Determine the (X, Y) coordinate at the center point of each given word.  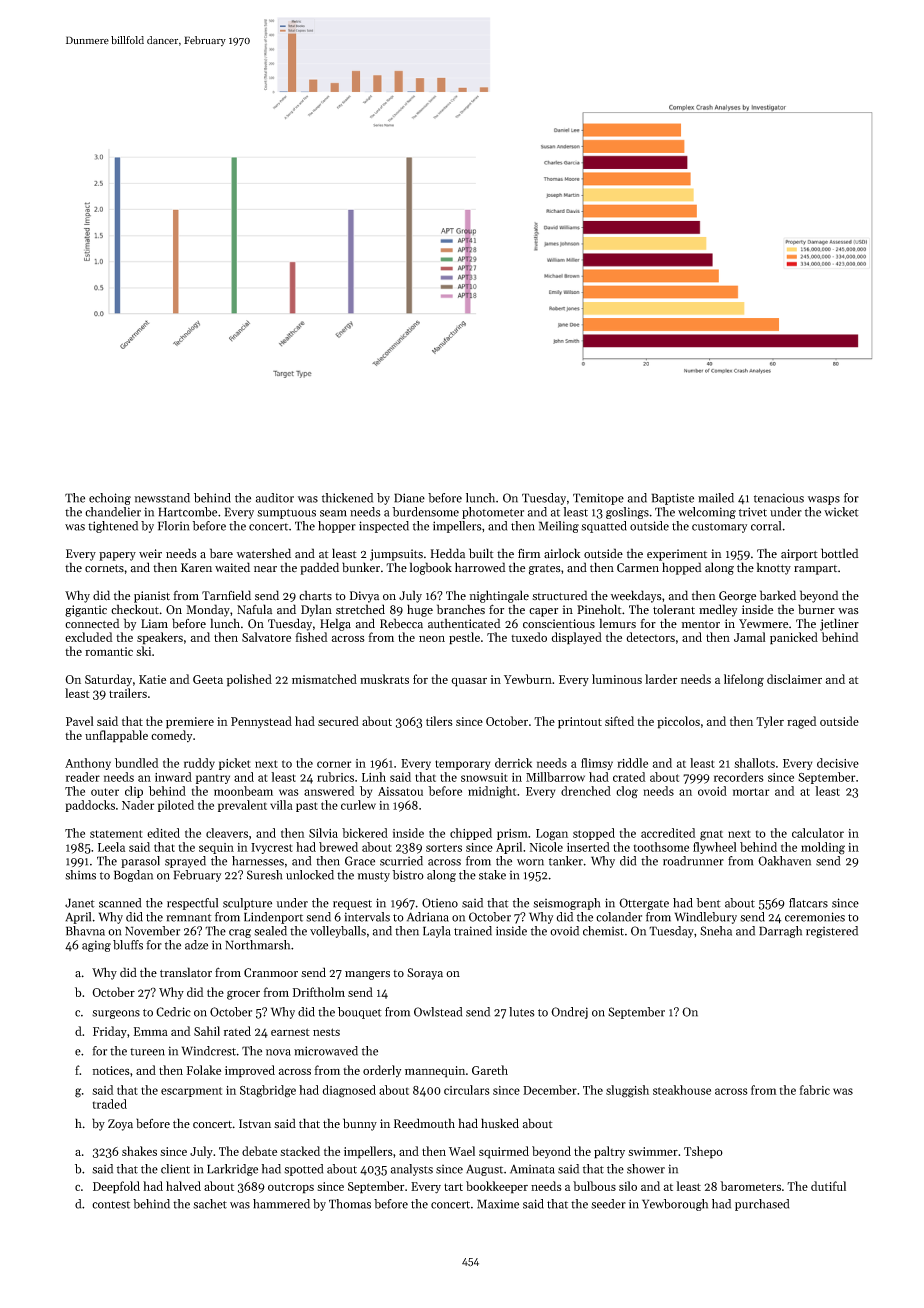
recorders (738, 777)
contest (111, 1205)
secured (338, 721)
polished (249, 680)
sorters (444, 848)
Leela (111, 847)
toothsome (661, 847)
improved (250, 1071)
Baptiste (672, 499)
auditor (275, 498)
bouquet (360, 1013)
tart (453, 1187)
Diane (409, 498)
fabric (815, 1090)
